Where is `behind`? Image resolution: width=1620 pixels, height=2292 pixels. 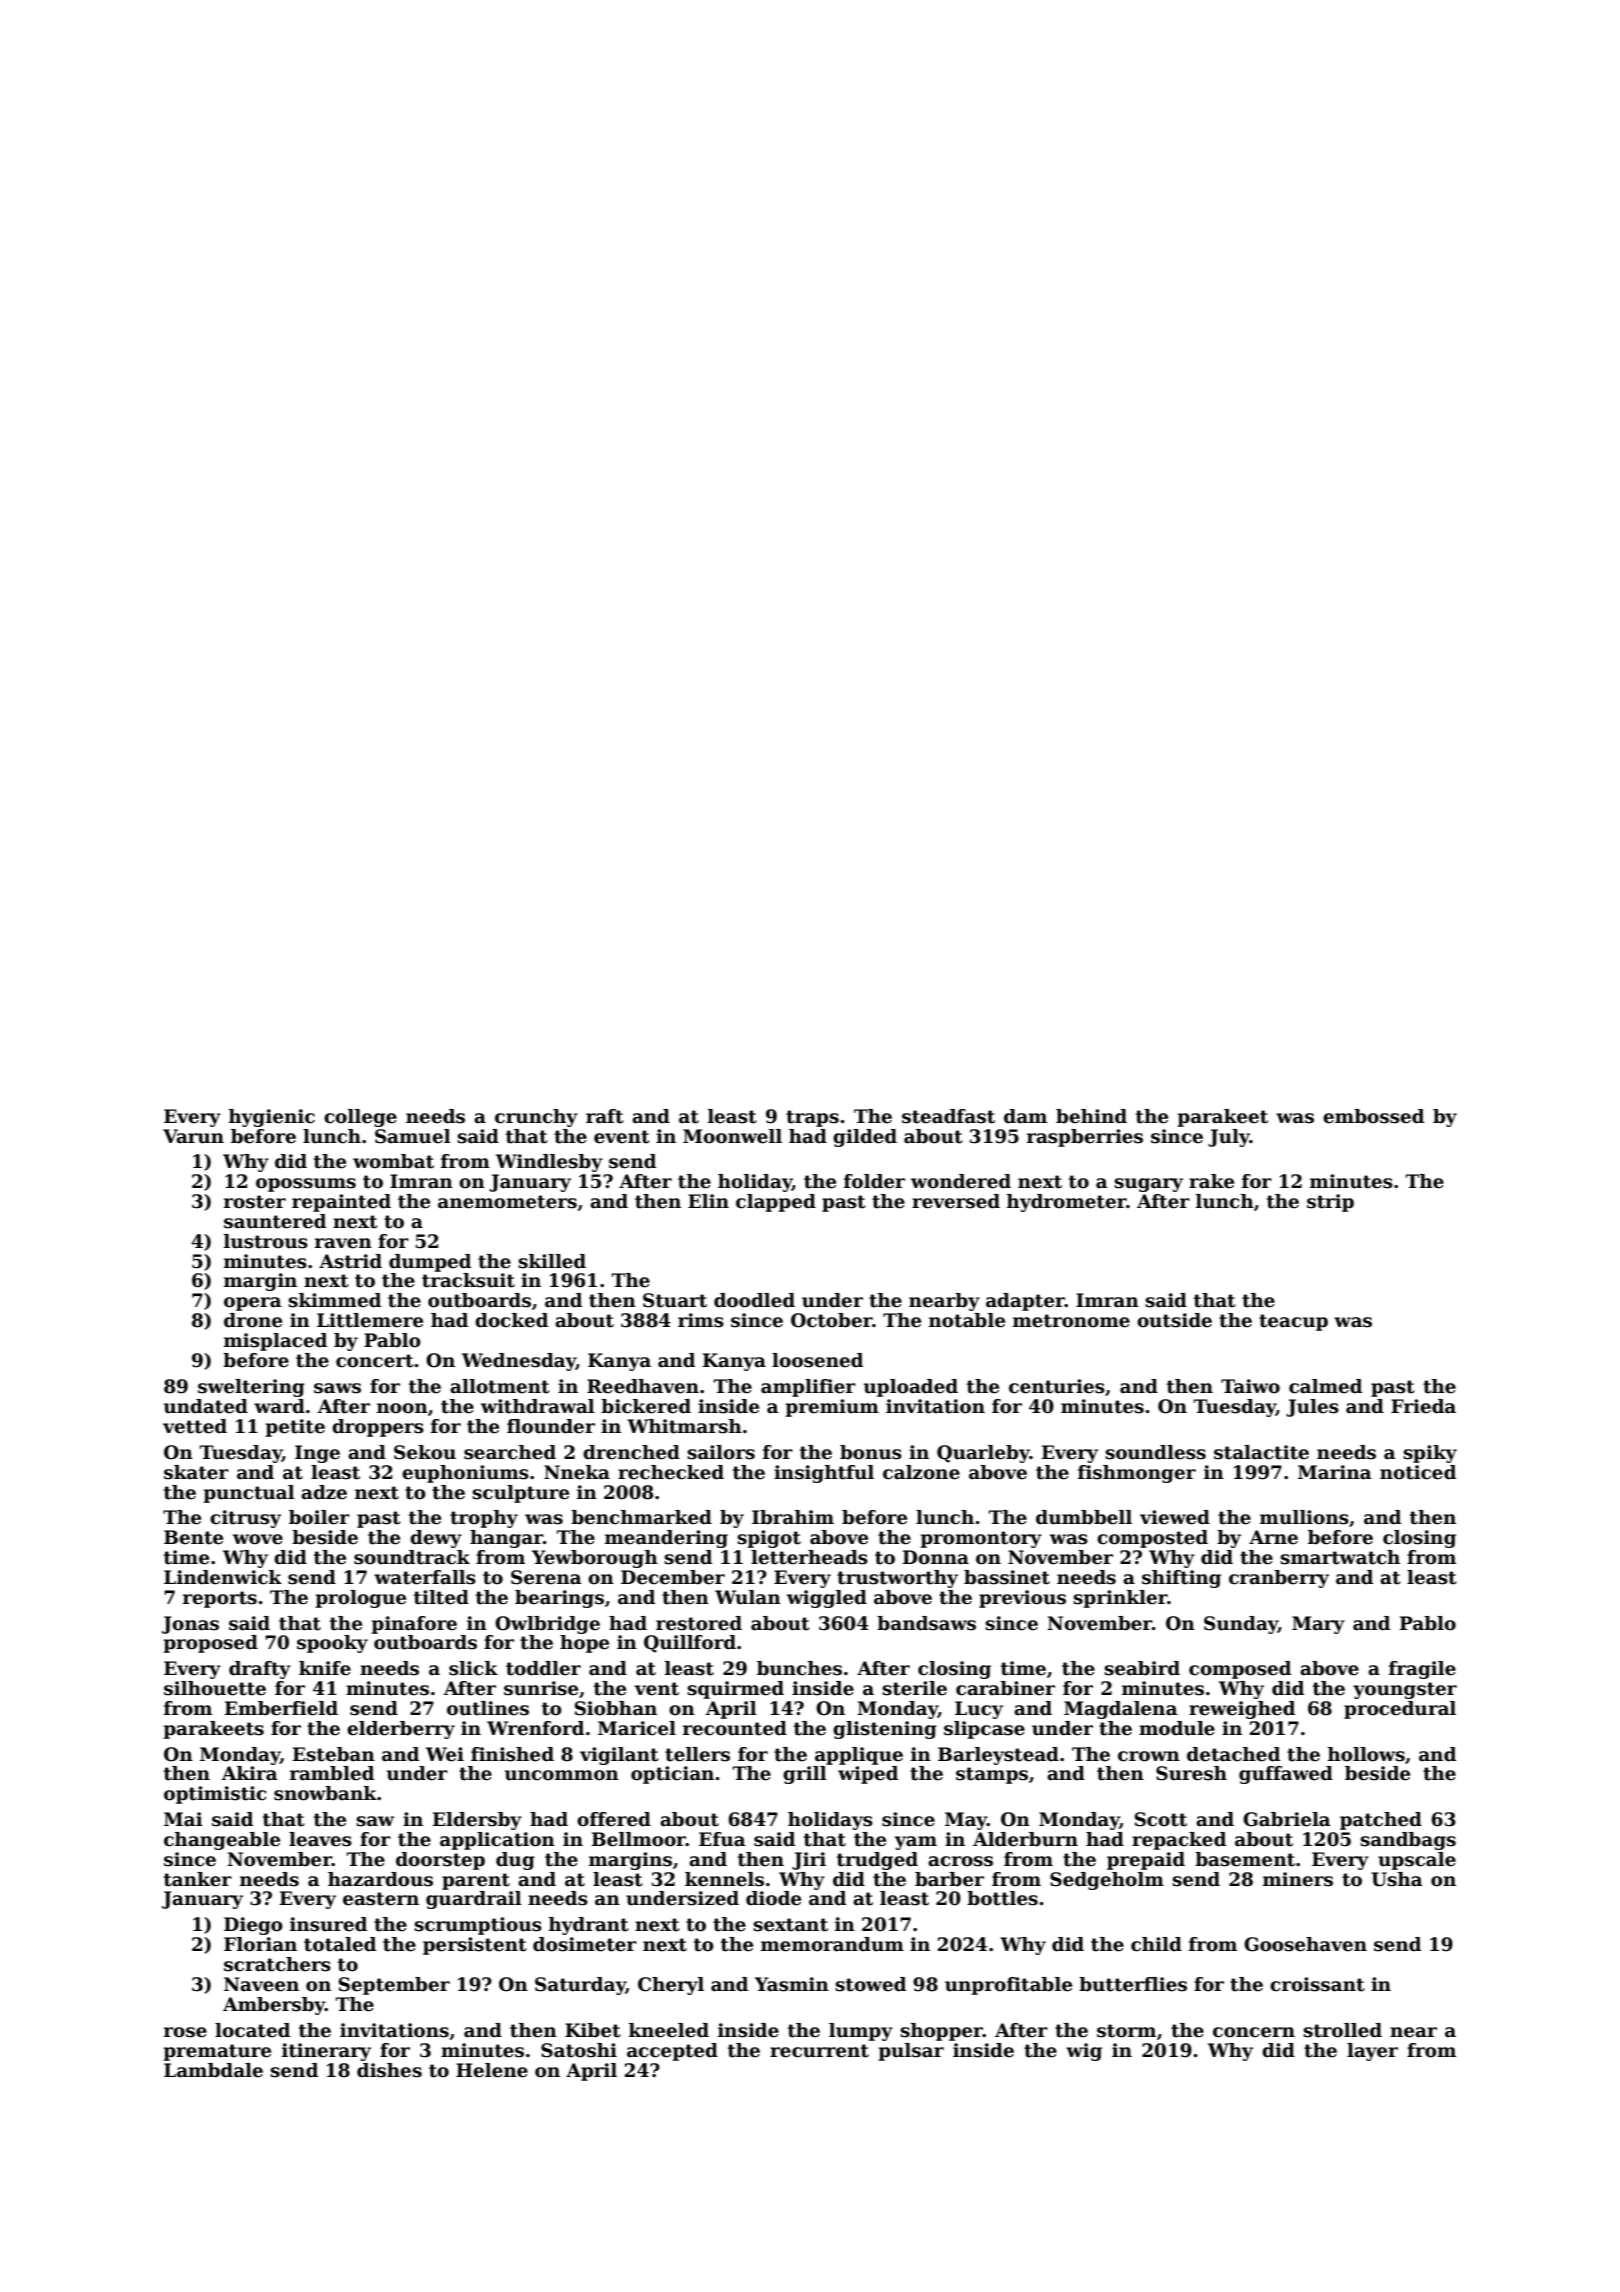
behind is located at coordinates (1091, 1116).
